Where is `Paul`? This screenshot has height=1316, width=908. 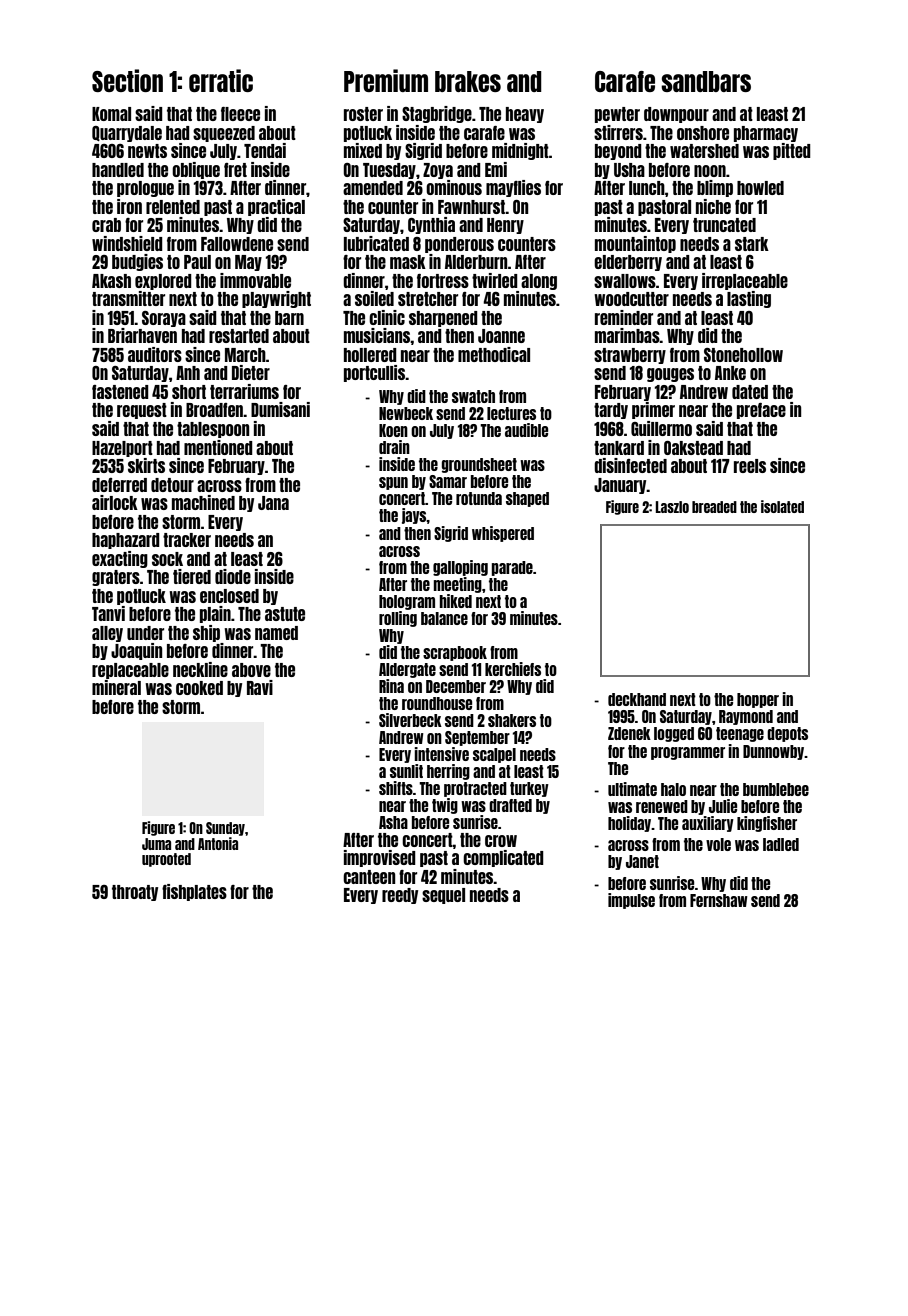
Paul is located at coordinates (197, 262).
